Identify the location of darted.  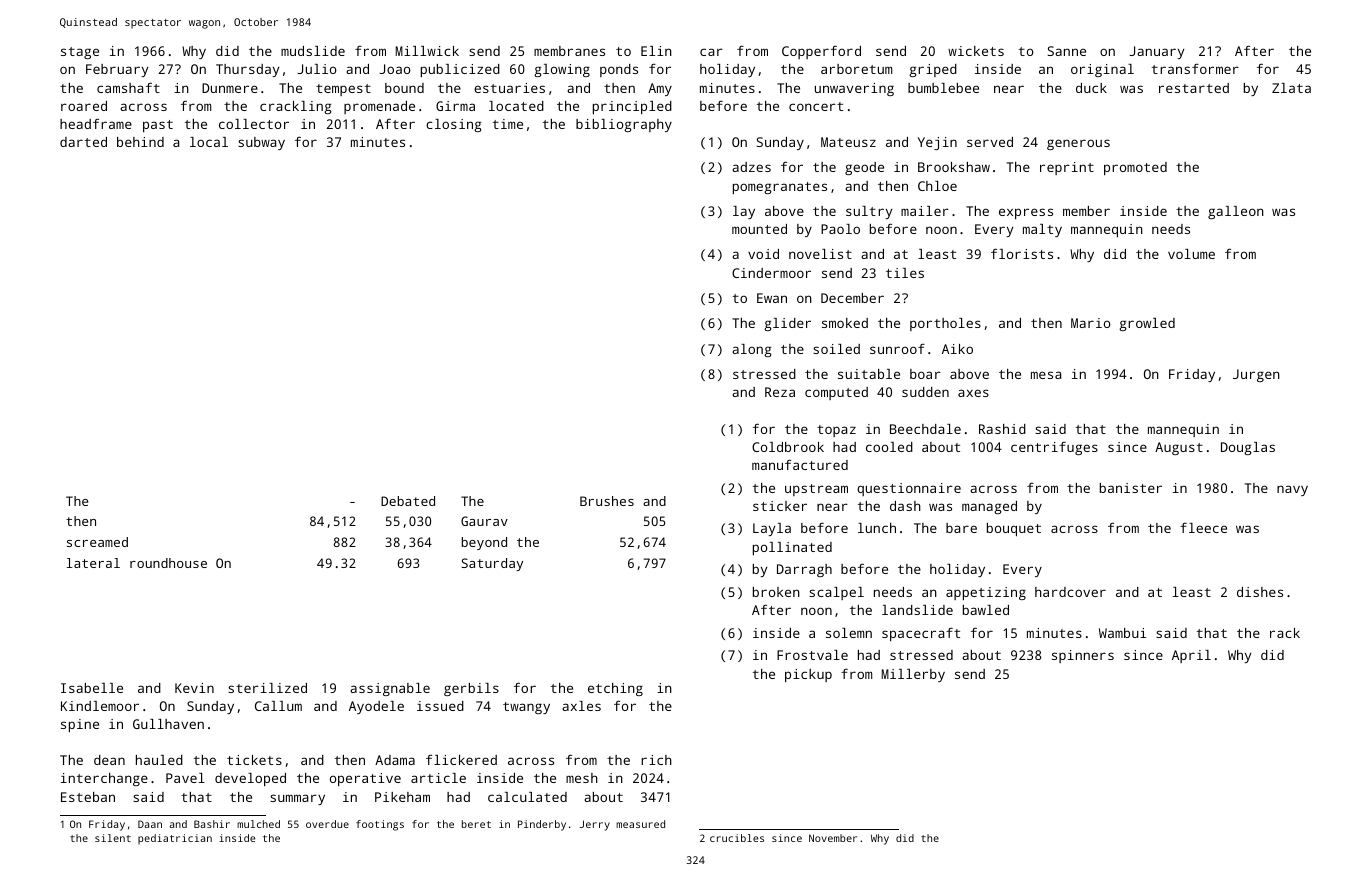
(83, 142).
